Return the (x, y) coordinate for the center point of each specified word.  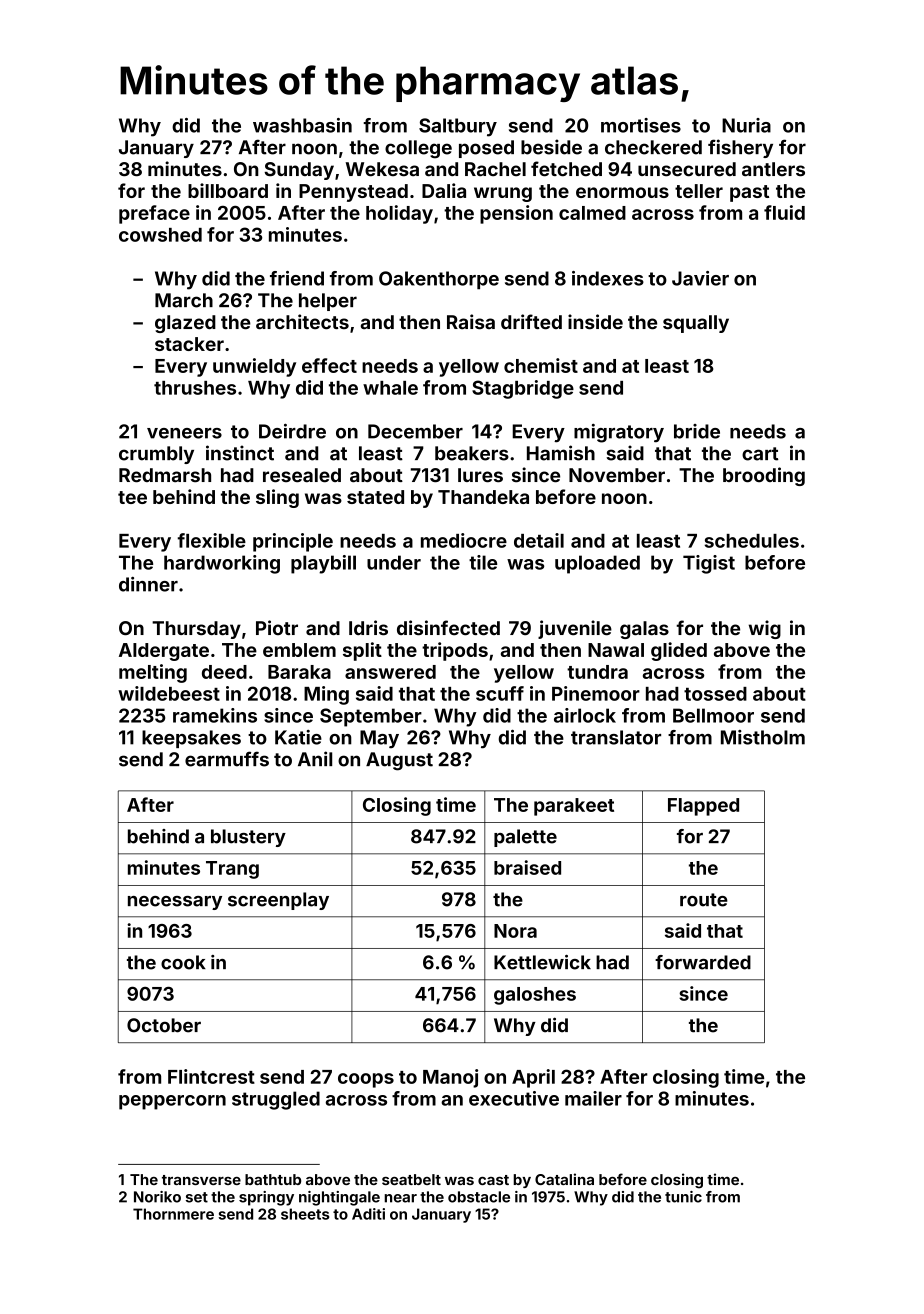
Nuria (746, 125)
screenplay (278, 901)
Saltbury (458, 127)
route (704, 900)
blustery (248, 838)
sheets (305, 1214)
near (400, 1198)
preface (154, 214)
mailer (593, 1098)
